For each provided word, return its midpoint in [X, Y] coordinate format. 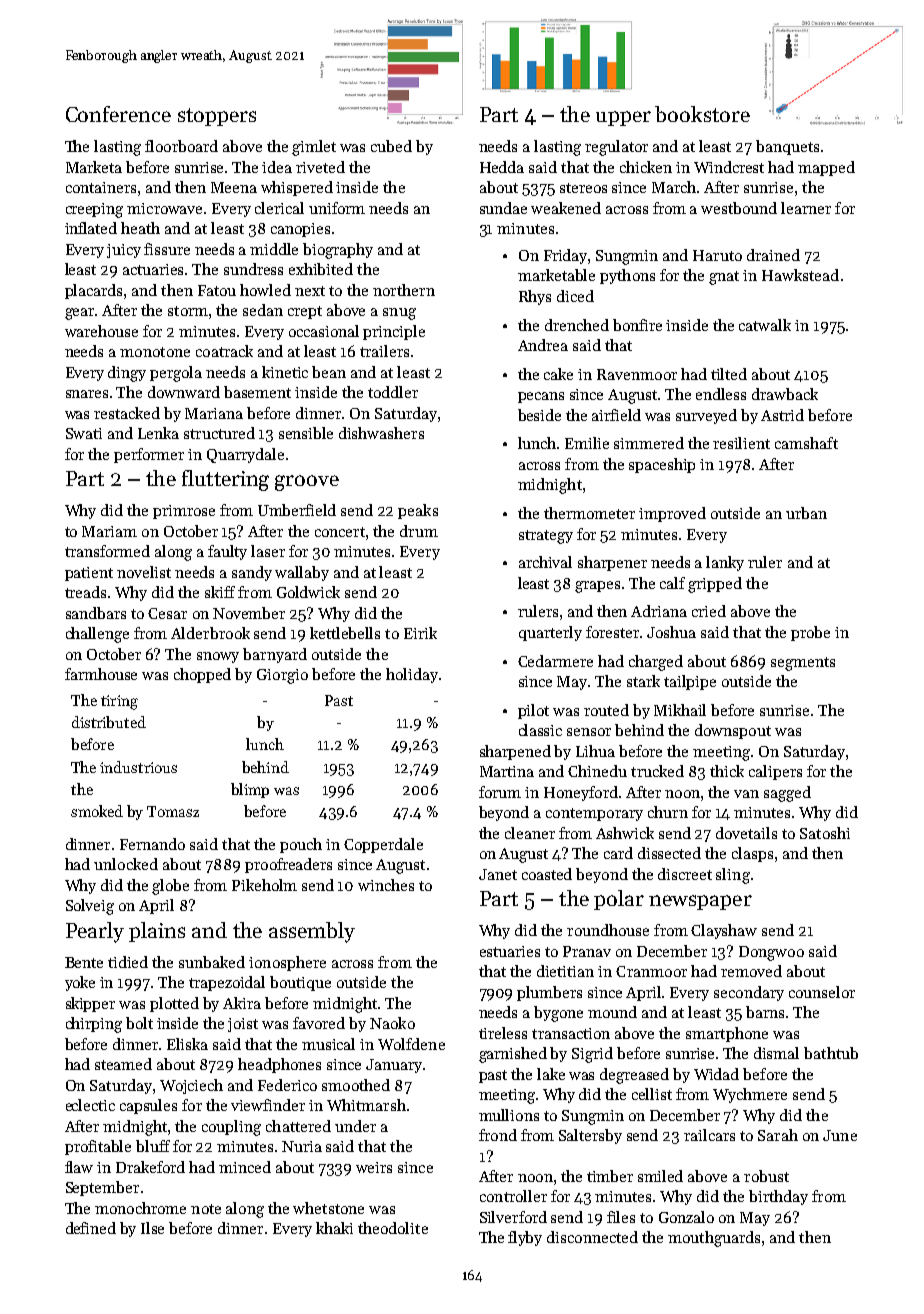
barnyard [275, 655]
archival [545, 562]
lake [551, 1074]
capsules [148, 1106]
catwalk [765, 325]
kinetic [285, 372]
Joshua [671, 632]
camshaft [806, 443]
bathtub [831, 1053]
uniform [337, 208]
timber [610, 1176]
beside [539, 415]
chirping [94, 1025]
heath [140, 228]
